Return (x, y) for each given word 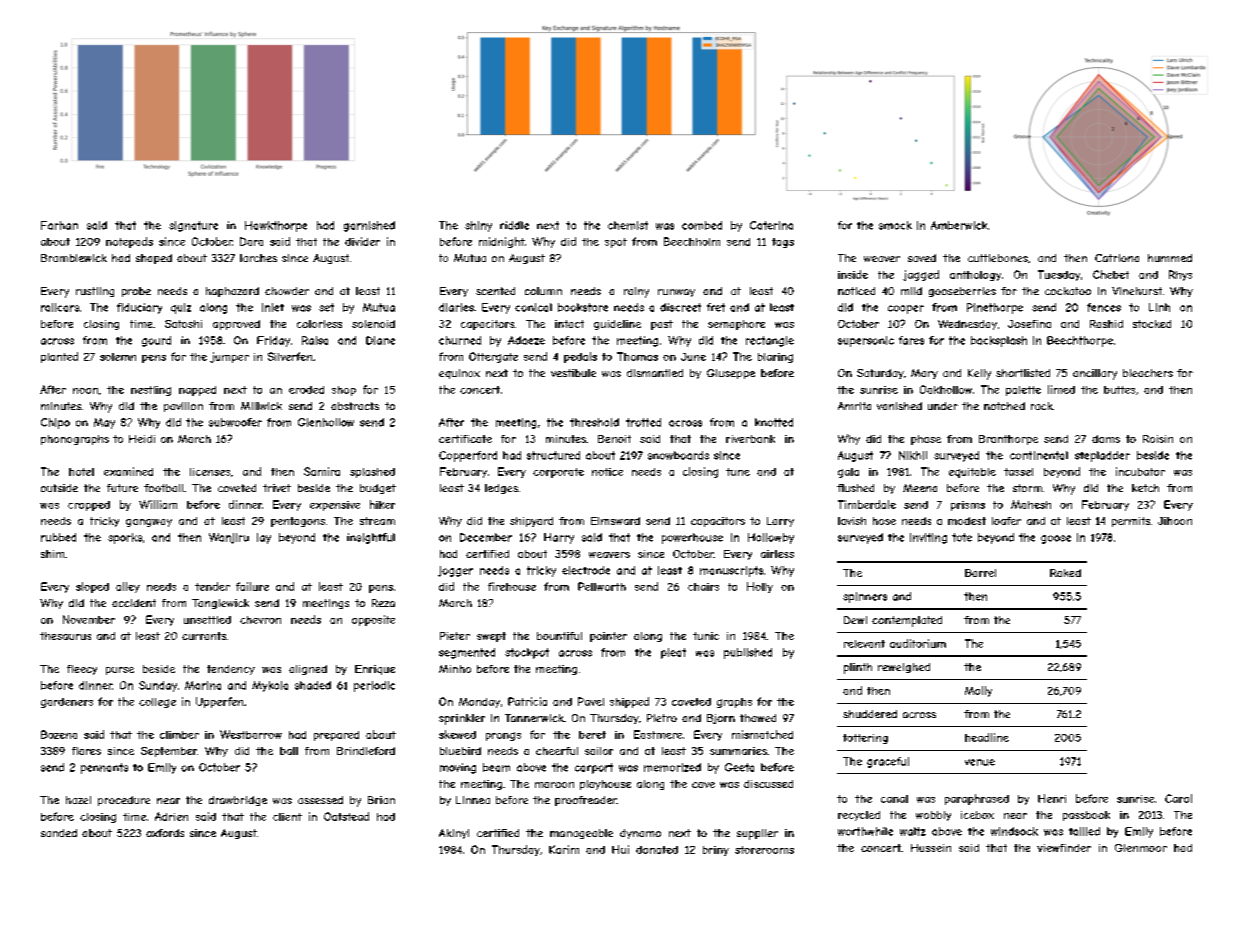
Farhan (59, 225)
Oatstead (346, 816)
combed (702, 225)
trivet (277, 488)
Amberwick (959, 225)
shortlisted (1023, 373)
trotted (643, 422)
